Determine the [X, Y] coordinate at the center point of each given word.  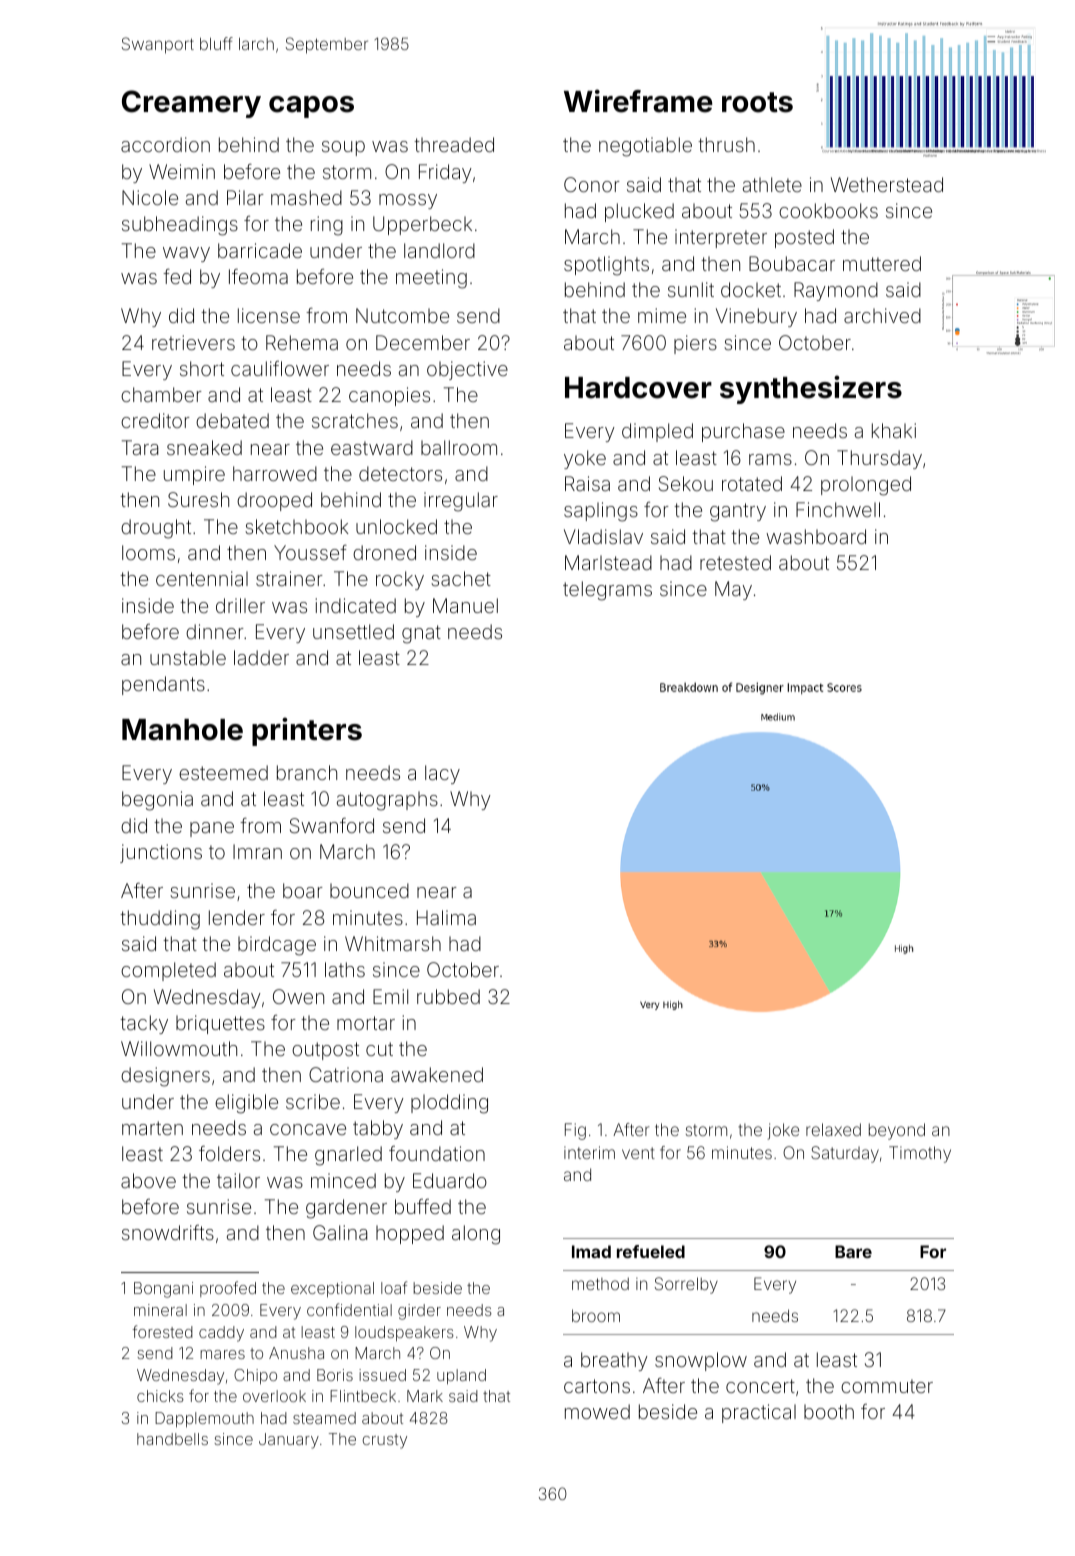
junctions [161, 853]
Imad [591, 1251]
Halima [446, 917]
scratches [355, 420]
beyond [897, 1131]
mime [662, 315]
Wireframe [638, 101]
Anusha [296, 1353]
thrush [726, 144]
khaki [894, 430]
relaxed [833, 1129]
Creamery [191, 104]
